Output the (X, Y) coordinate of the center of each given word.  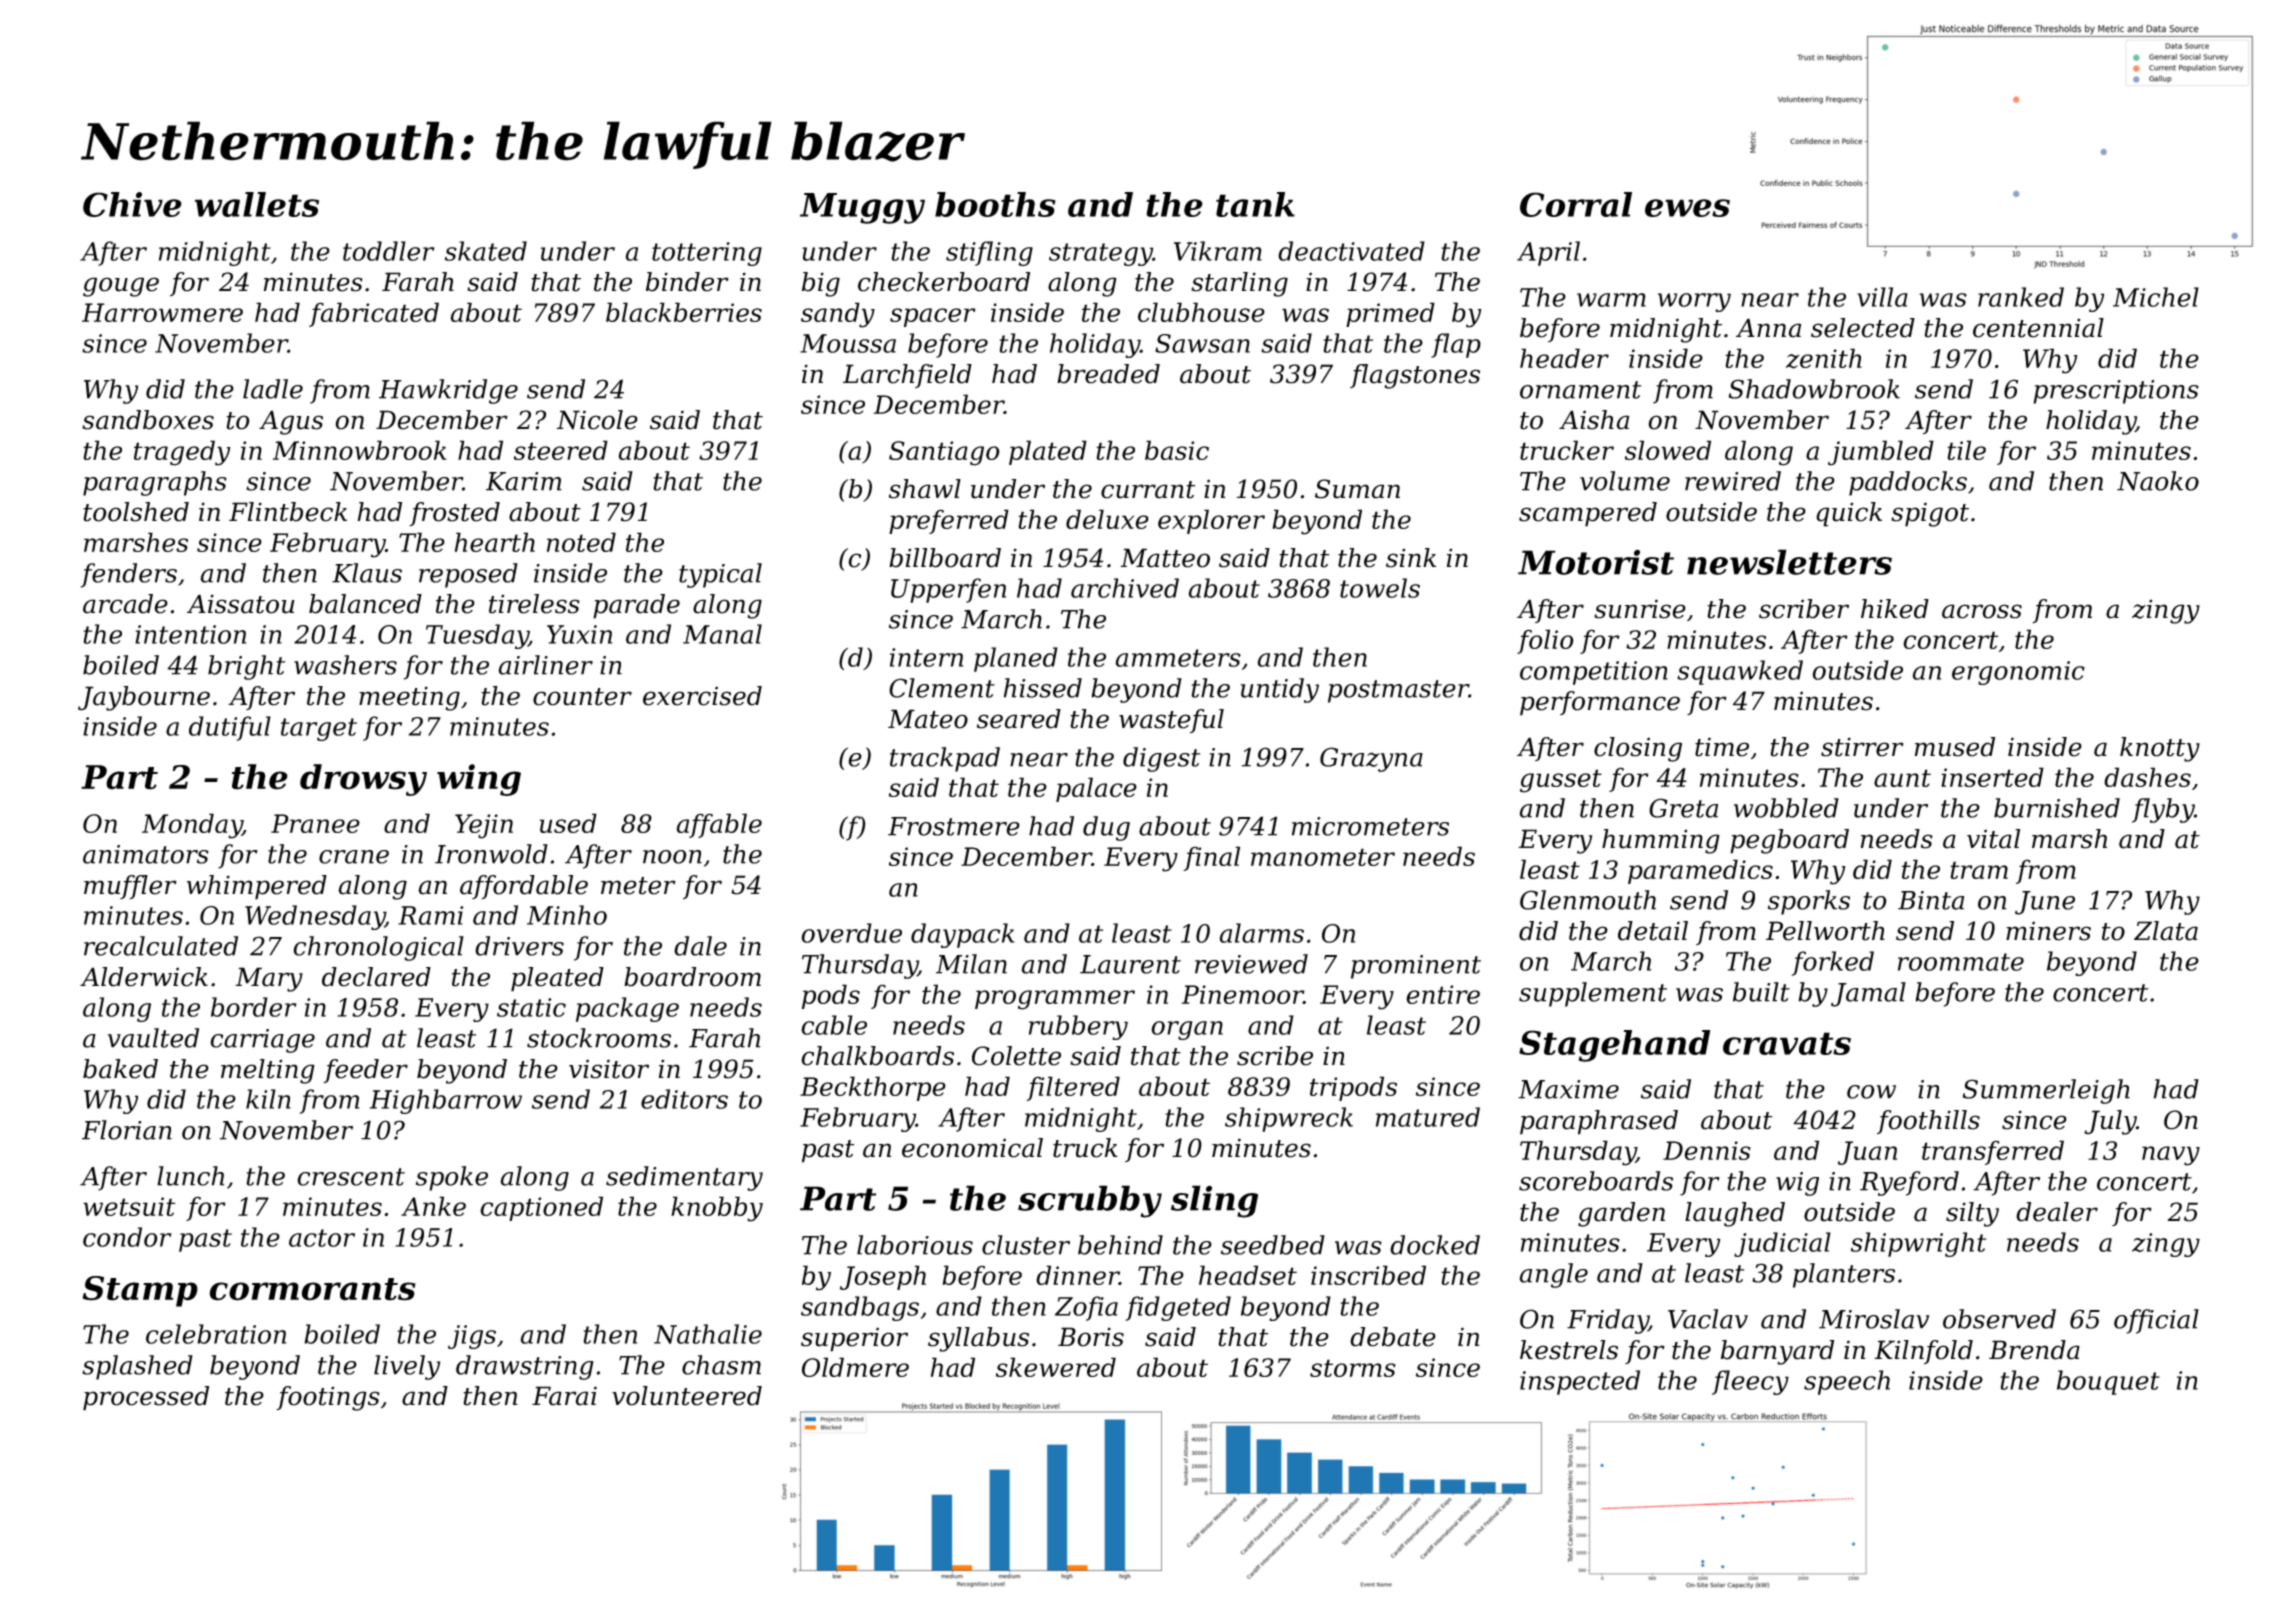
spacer (933, 317)
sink (1411, 558)
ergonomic (2018, 673)
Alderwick (144, 977)
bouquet (2108, 1382)
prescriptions (2116, 392)
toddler (389, 251)
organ (1187, 1030)
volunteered (687, 1396)
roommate (1961, 962)
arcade (125, 604)
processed (146, 1398)
